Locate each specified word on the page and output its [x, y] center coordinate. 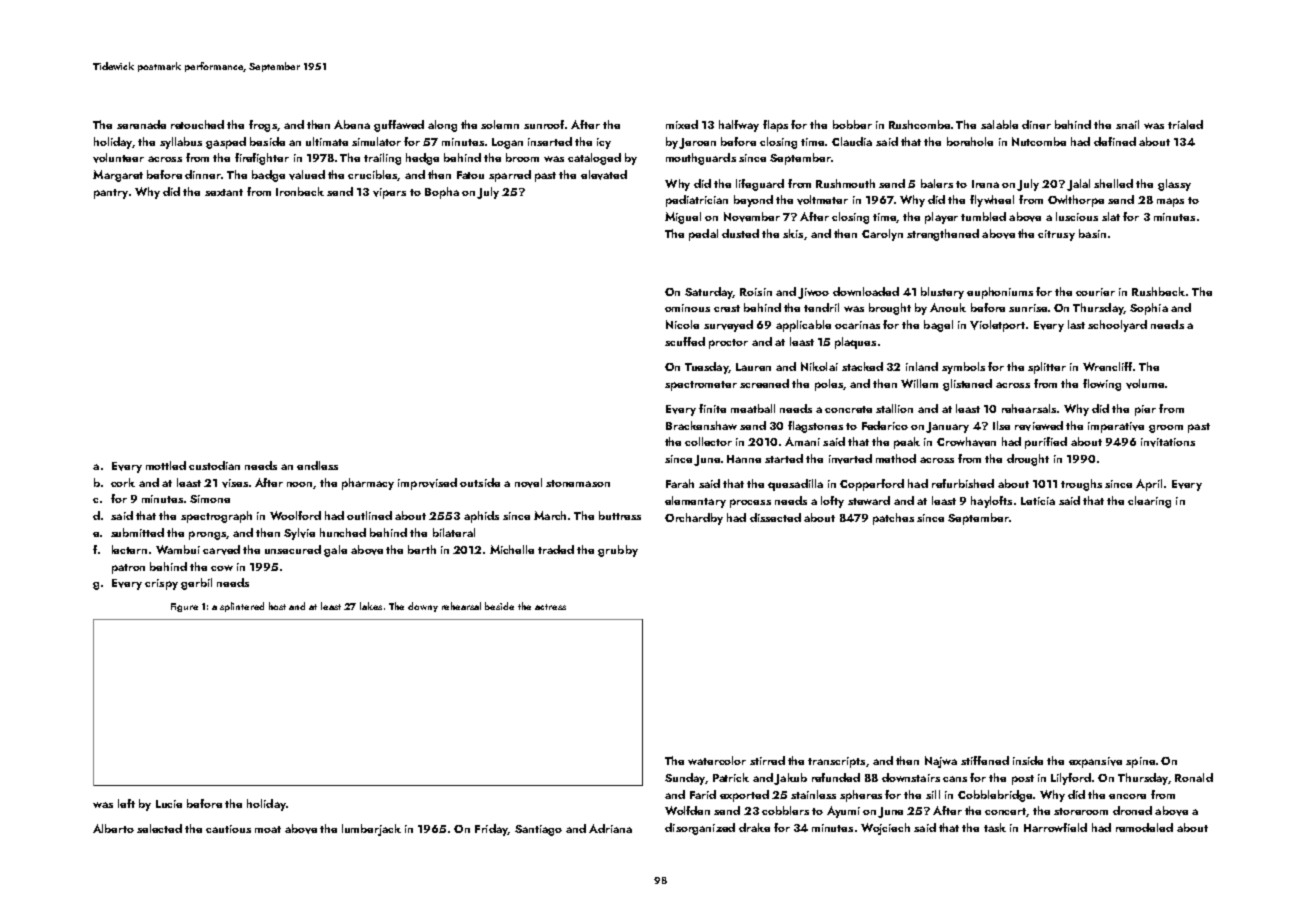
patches [893, 519]
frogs [263, 126]
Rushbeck [1158, 291]
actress [550, 607]
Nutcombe [1039, 141]
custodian [214, 465]
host [277, 606]
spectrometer [701, 386]
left [126, 803]
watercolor [717, 760]
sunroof [545, 124]
